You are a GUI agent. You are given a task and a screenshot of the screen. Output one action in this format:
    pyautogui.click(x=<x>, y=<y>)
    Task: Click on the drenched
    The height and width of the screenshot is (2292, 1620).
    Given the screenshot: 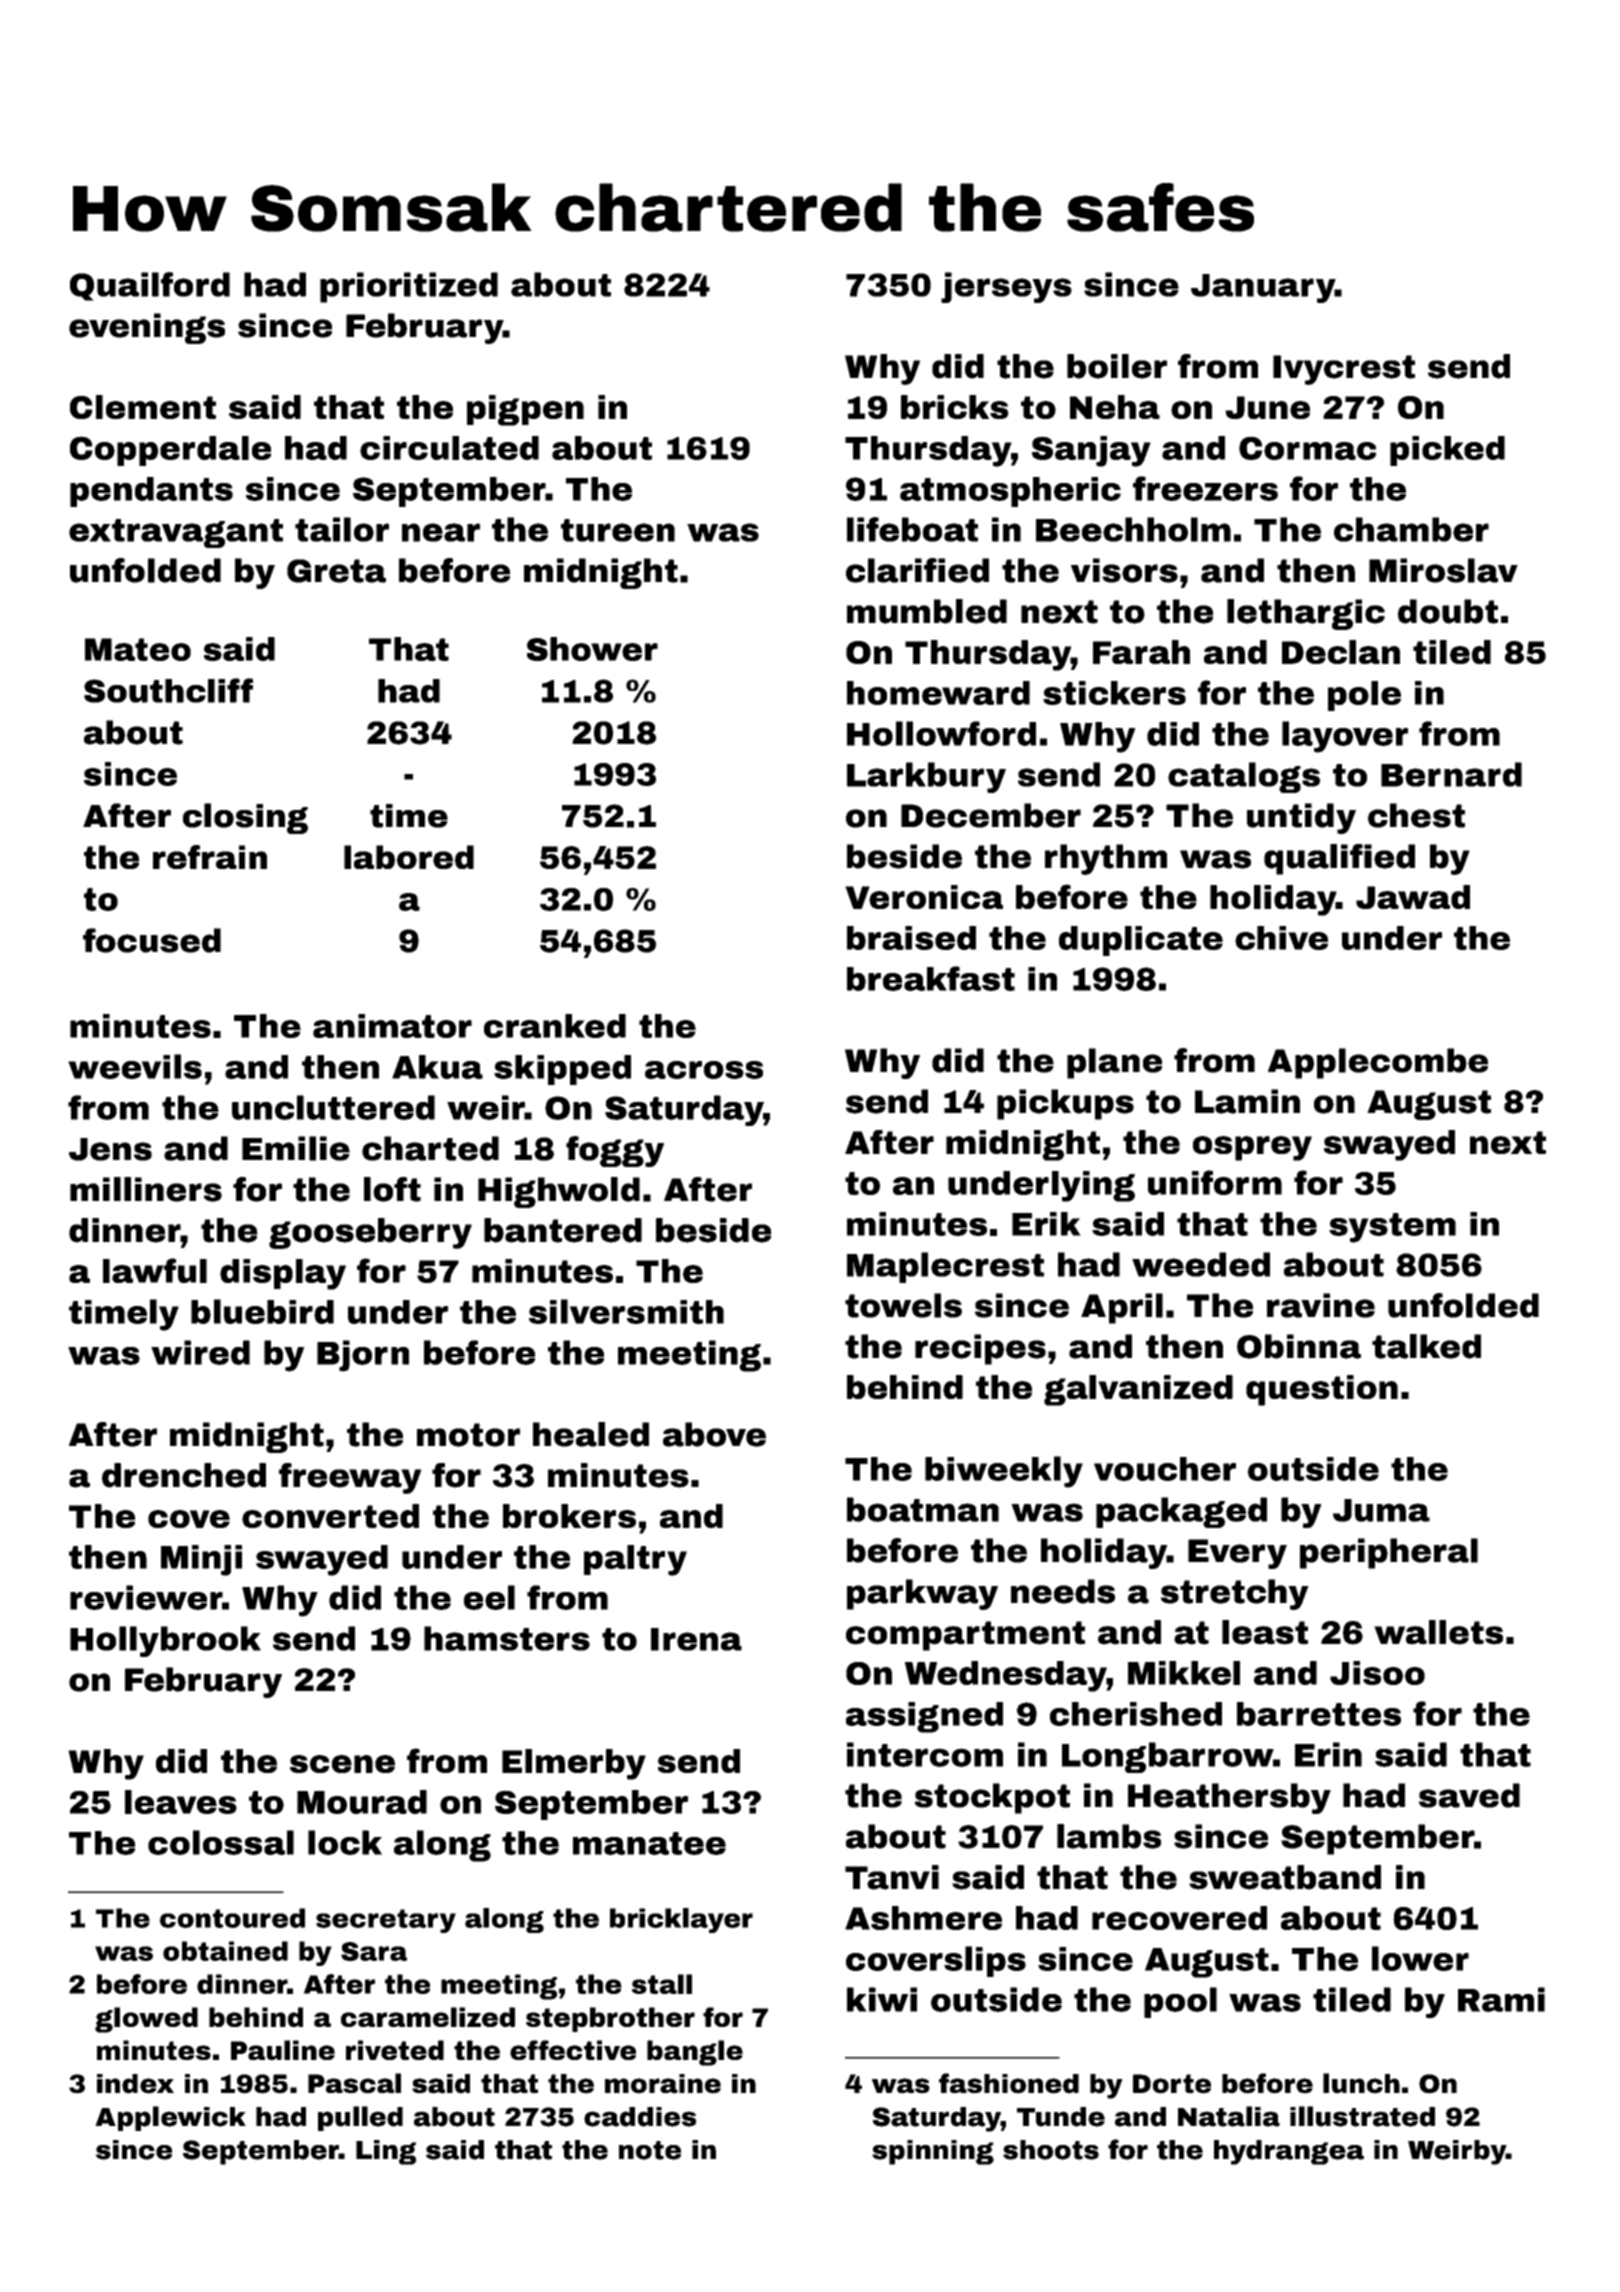 What is the action you would take?
    pyautogui.click(x=184, y=1475)
